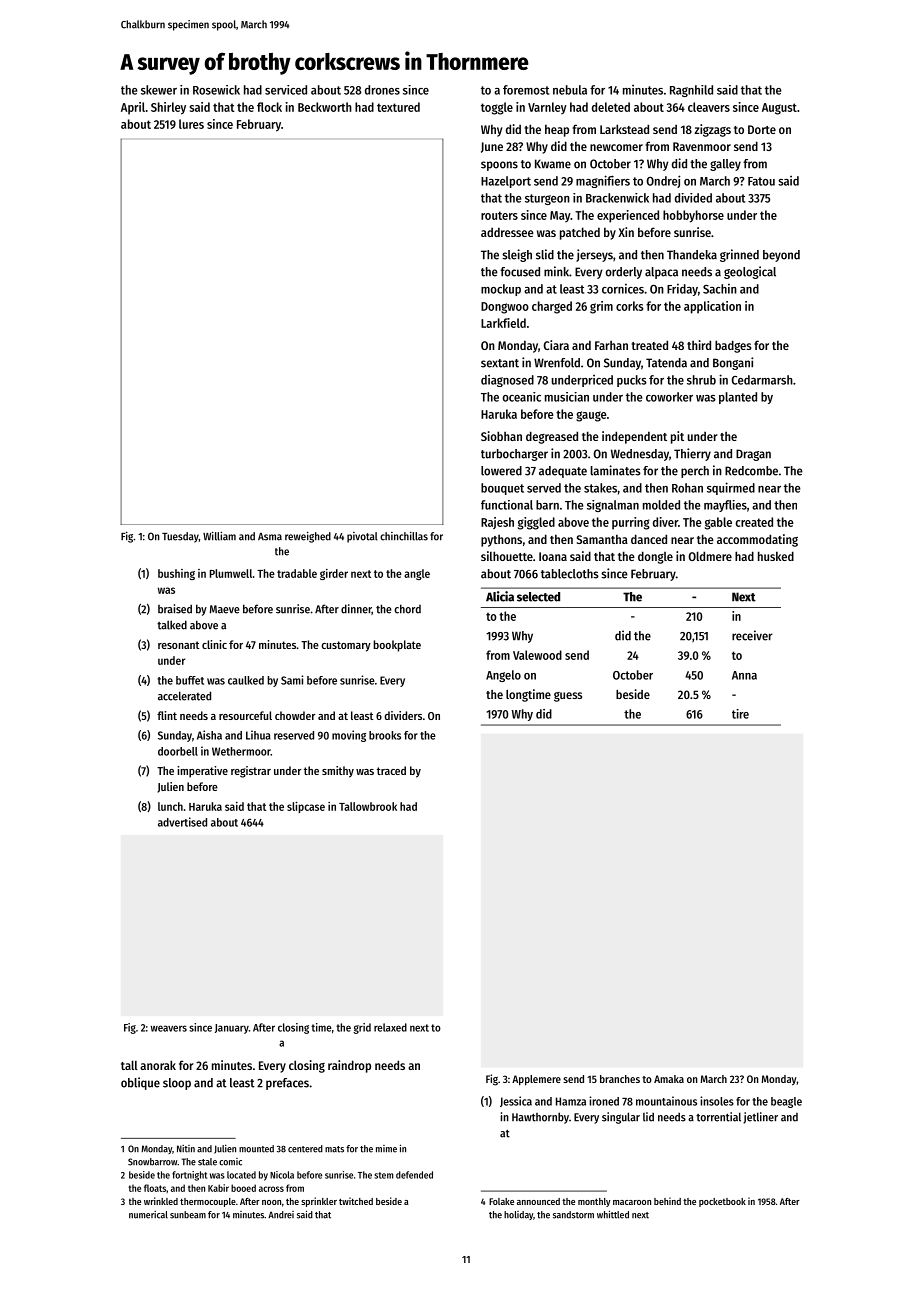  I want to click on foremost, so click(526, 90).
